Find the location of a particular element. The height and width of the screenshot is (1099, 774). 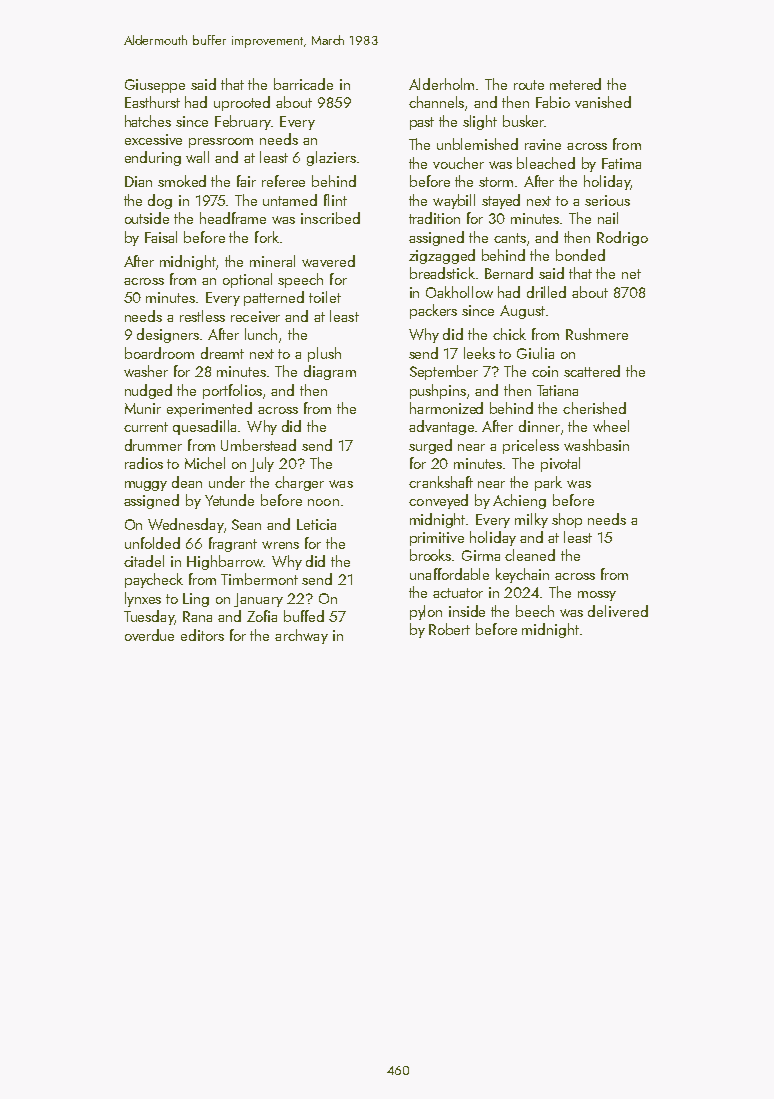

Umberstead is located at coordinates (258, 445).
